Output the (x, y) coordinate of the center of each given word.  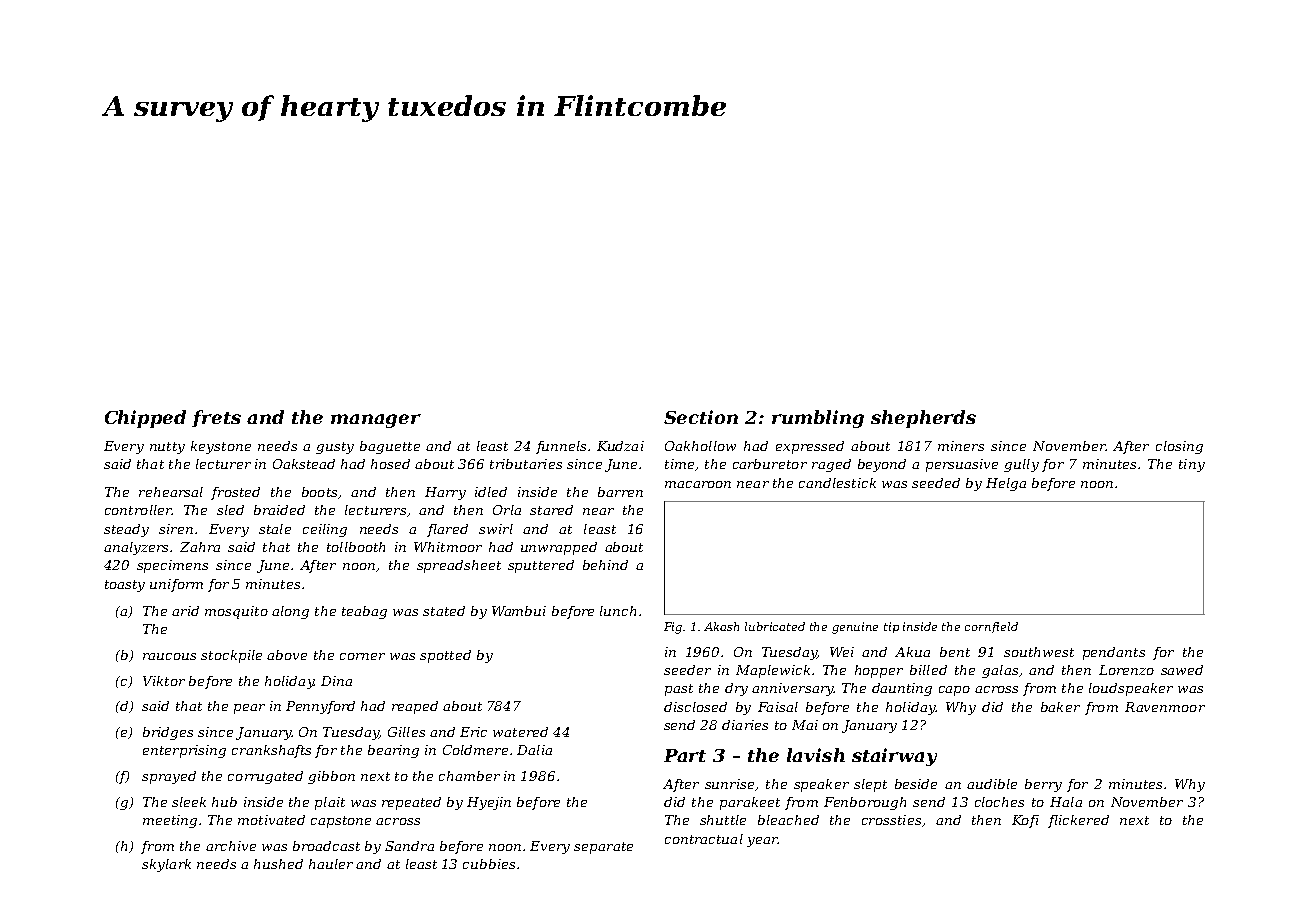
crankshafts (271, 751)
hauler (331, 864)
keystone (221, 447)
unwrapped (559, 548)
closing (1179, 447)
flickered (1078, 821)
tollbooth (356, 547)
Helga (1006, 484)
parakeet (750, 803)
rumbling (818, 419)
